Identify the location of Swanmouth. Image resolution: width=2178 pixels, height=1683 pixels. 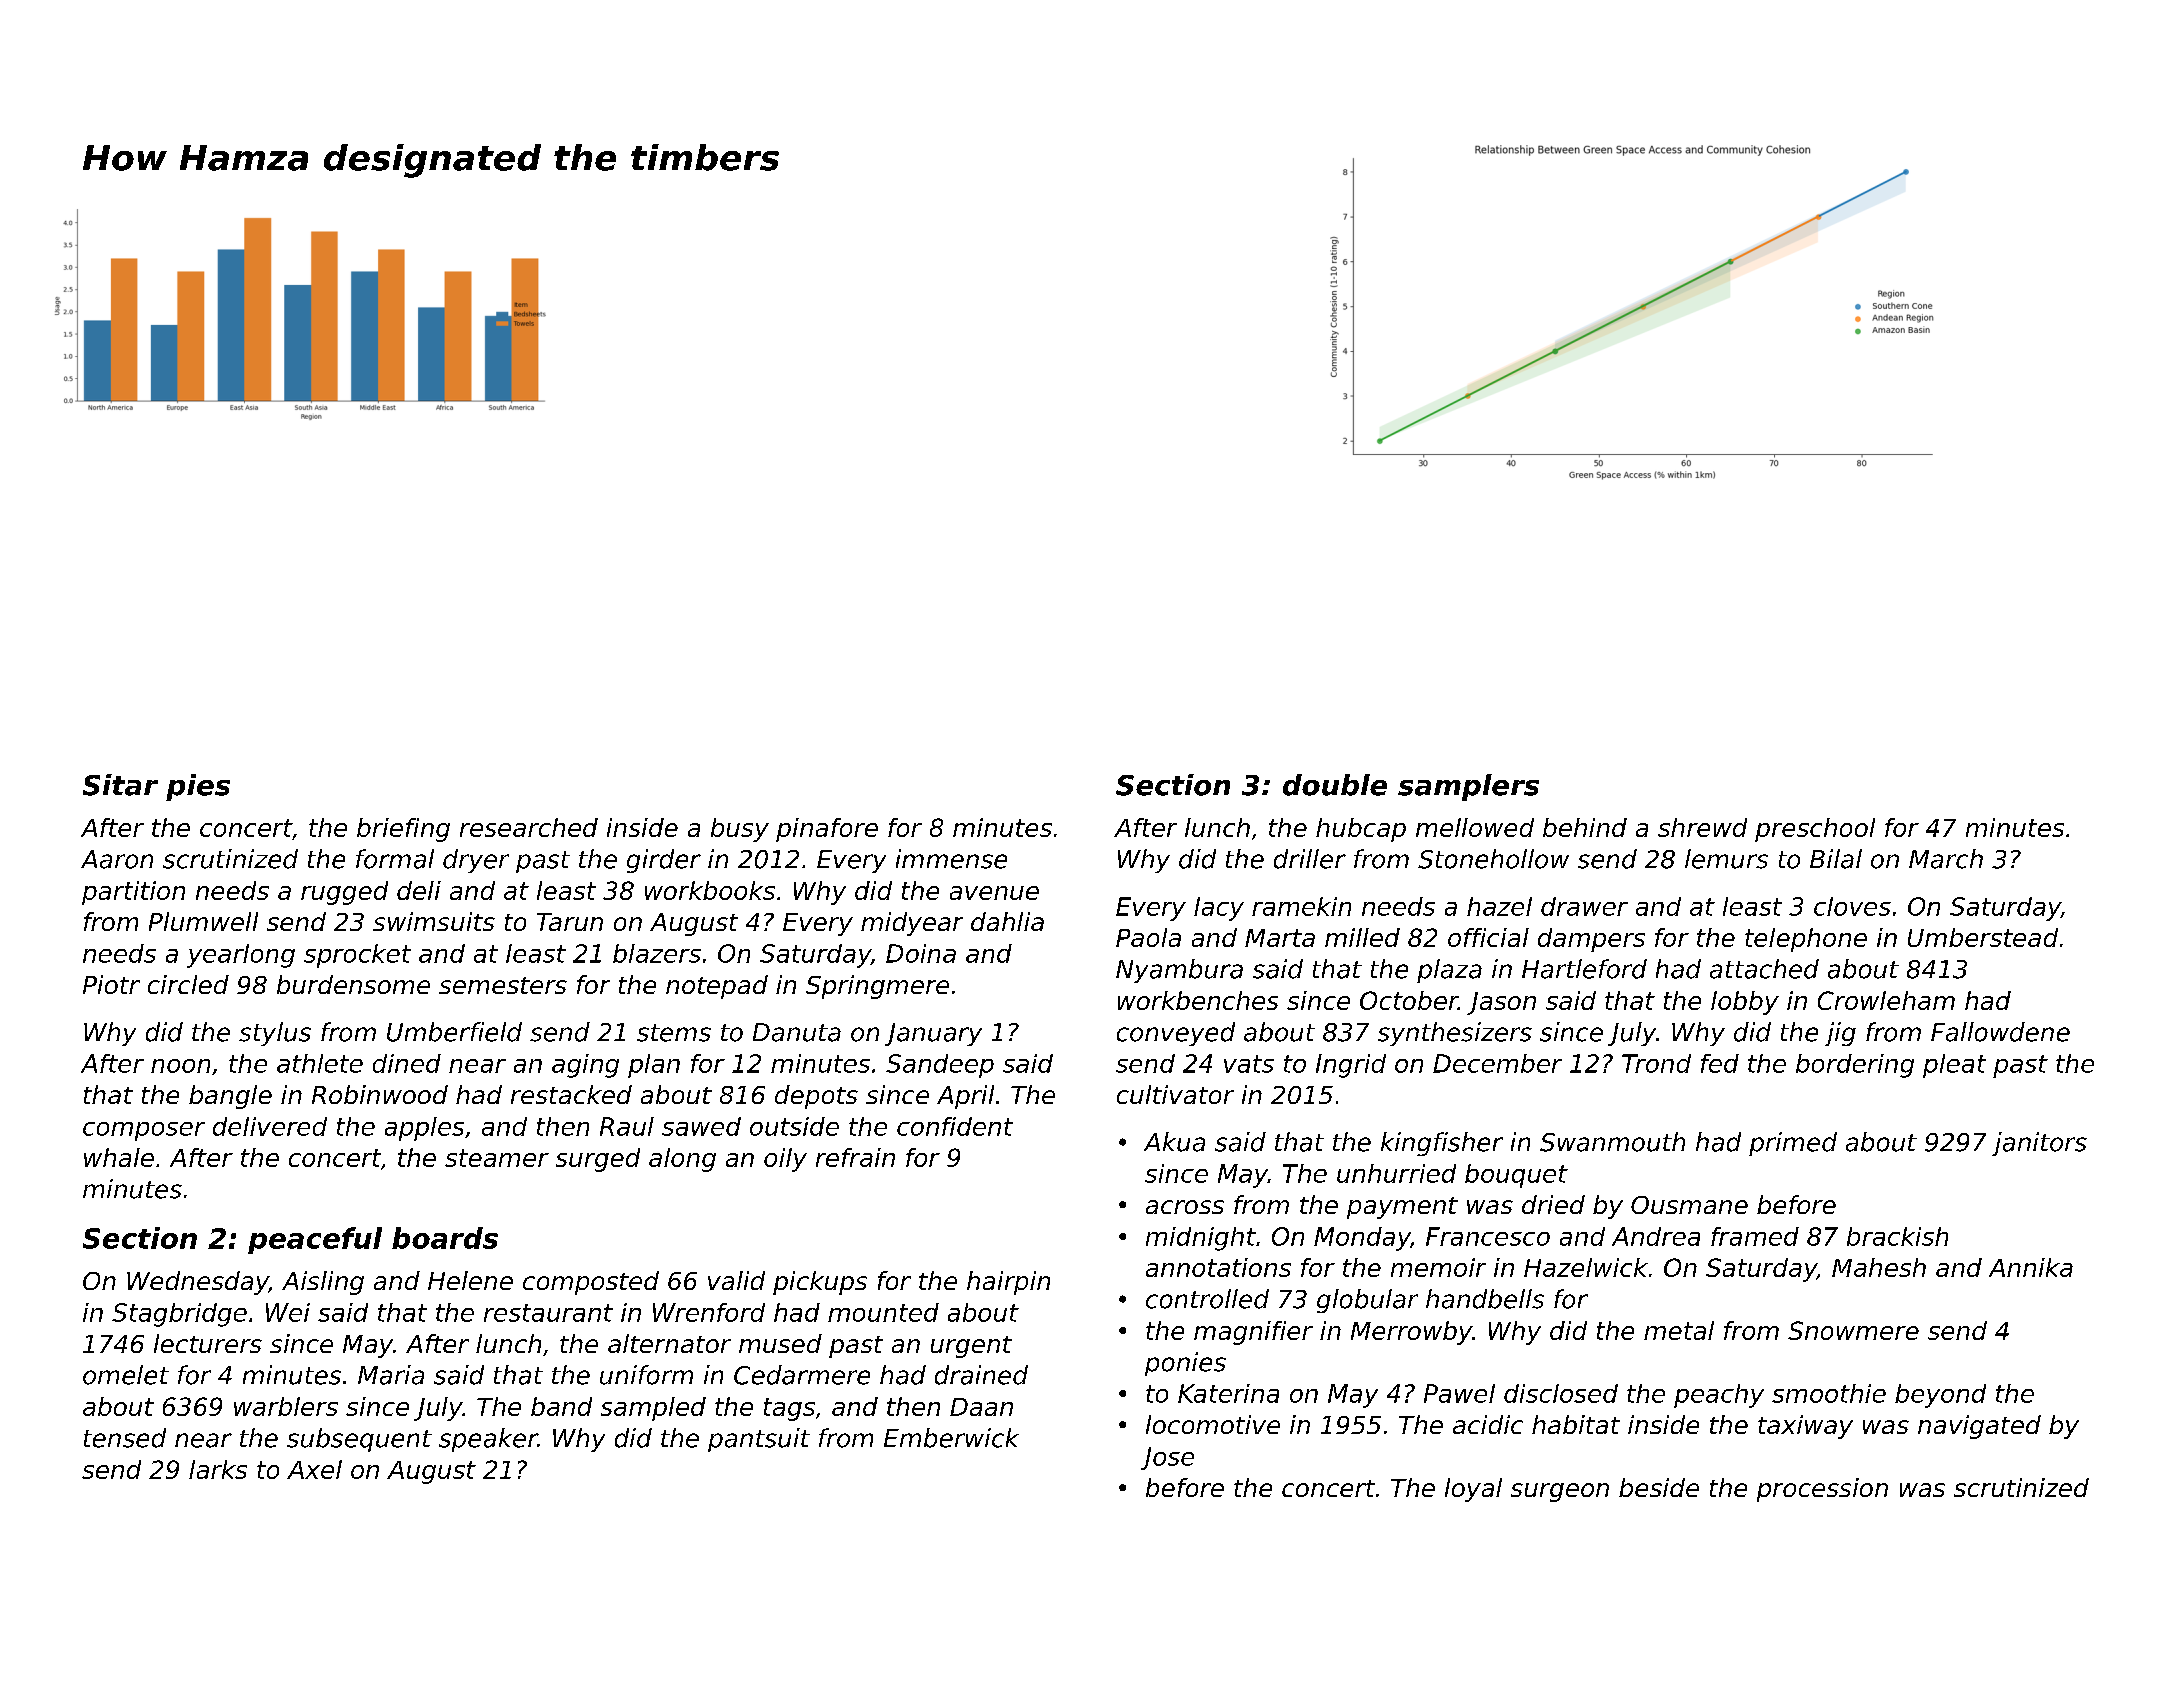
(1612, 1142).
